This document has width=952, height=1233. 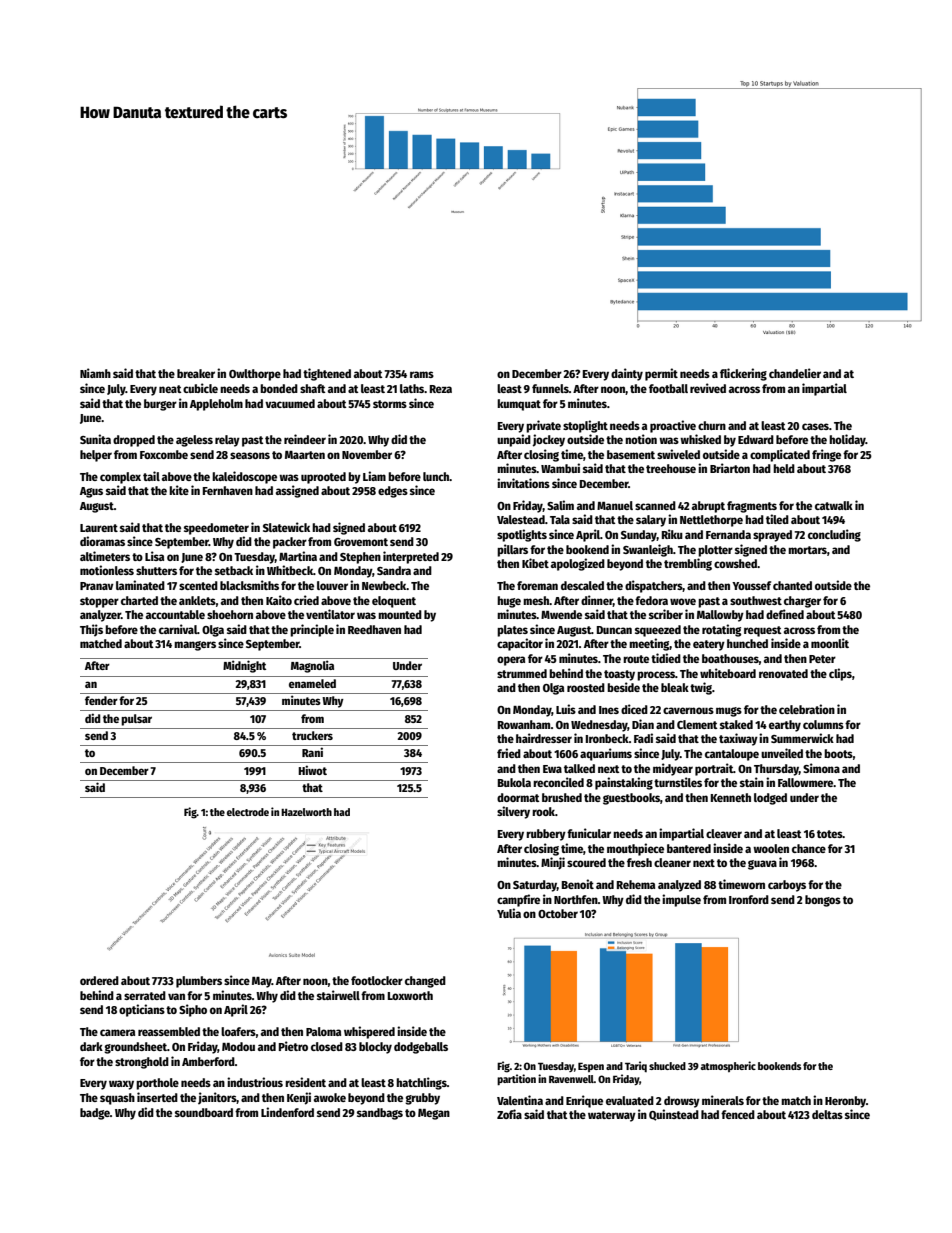 I want to click on Hazelworth, so click(x=306, y=812).
